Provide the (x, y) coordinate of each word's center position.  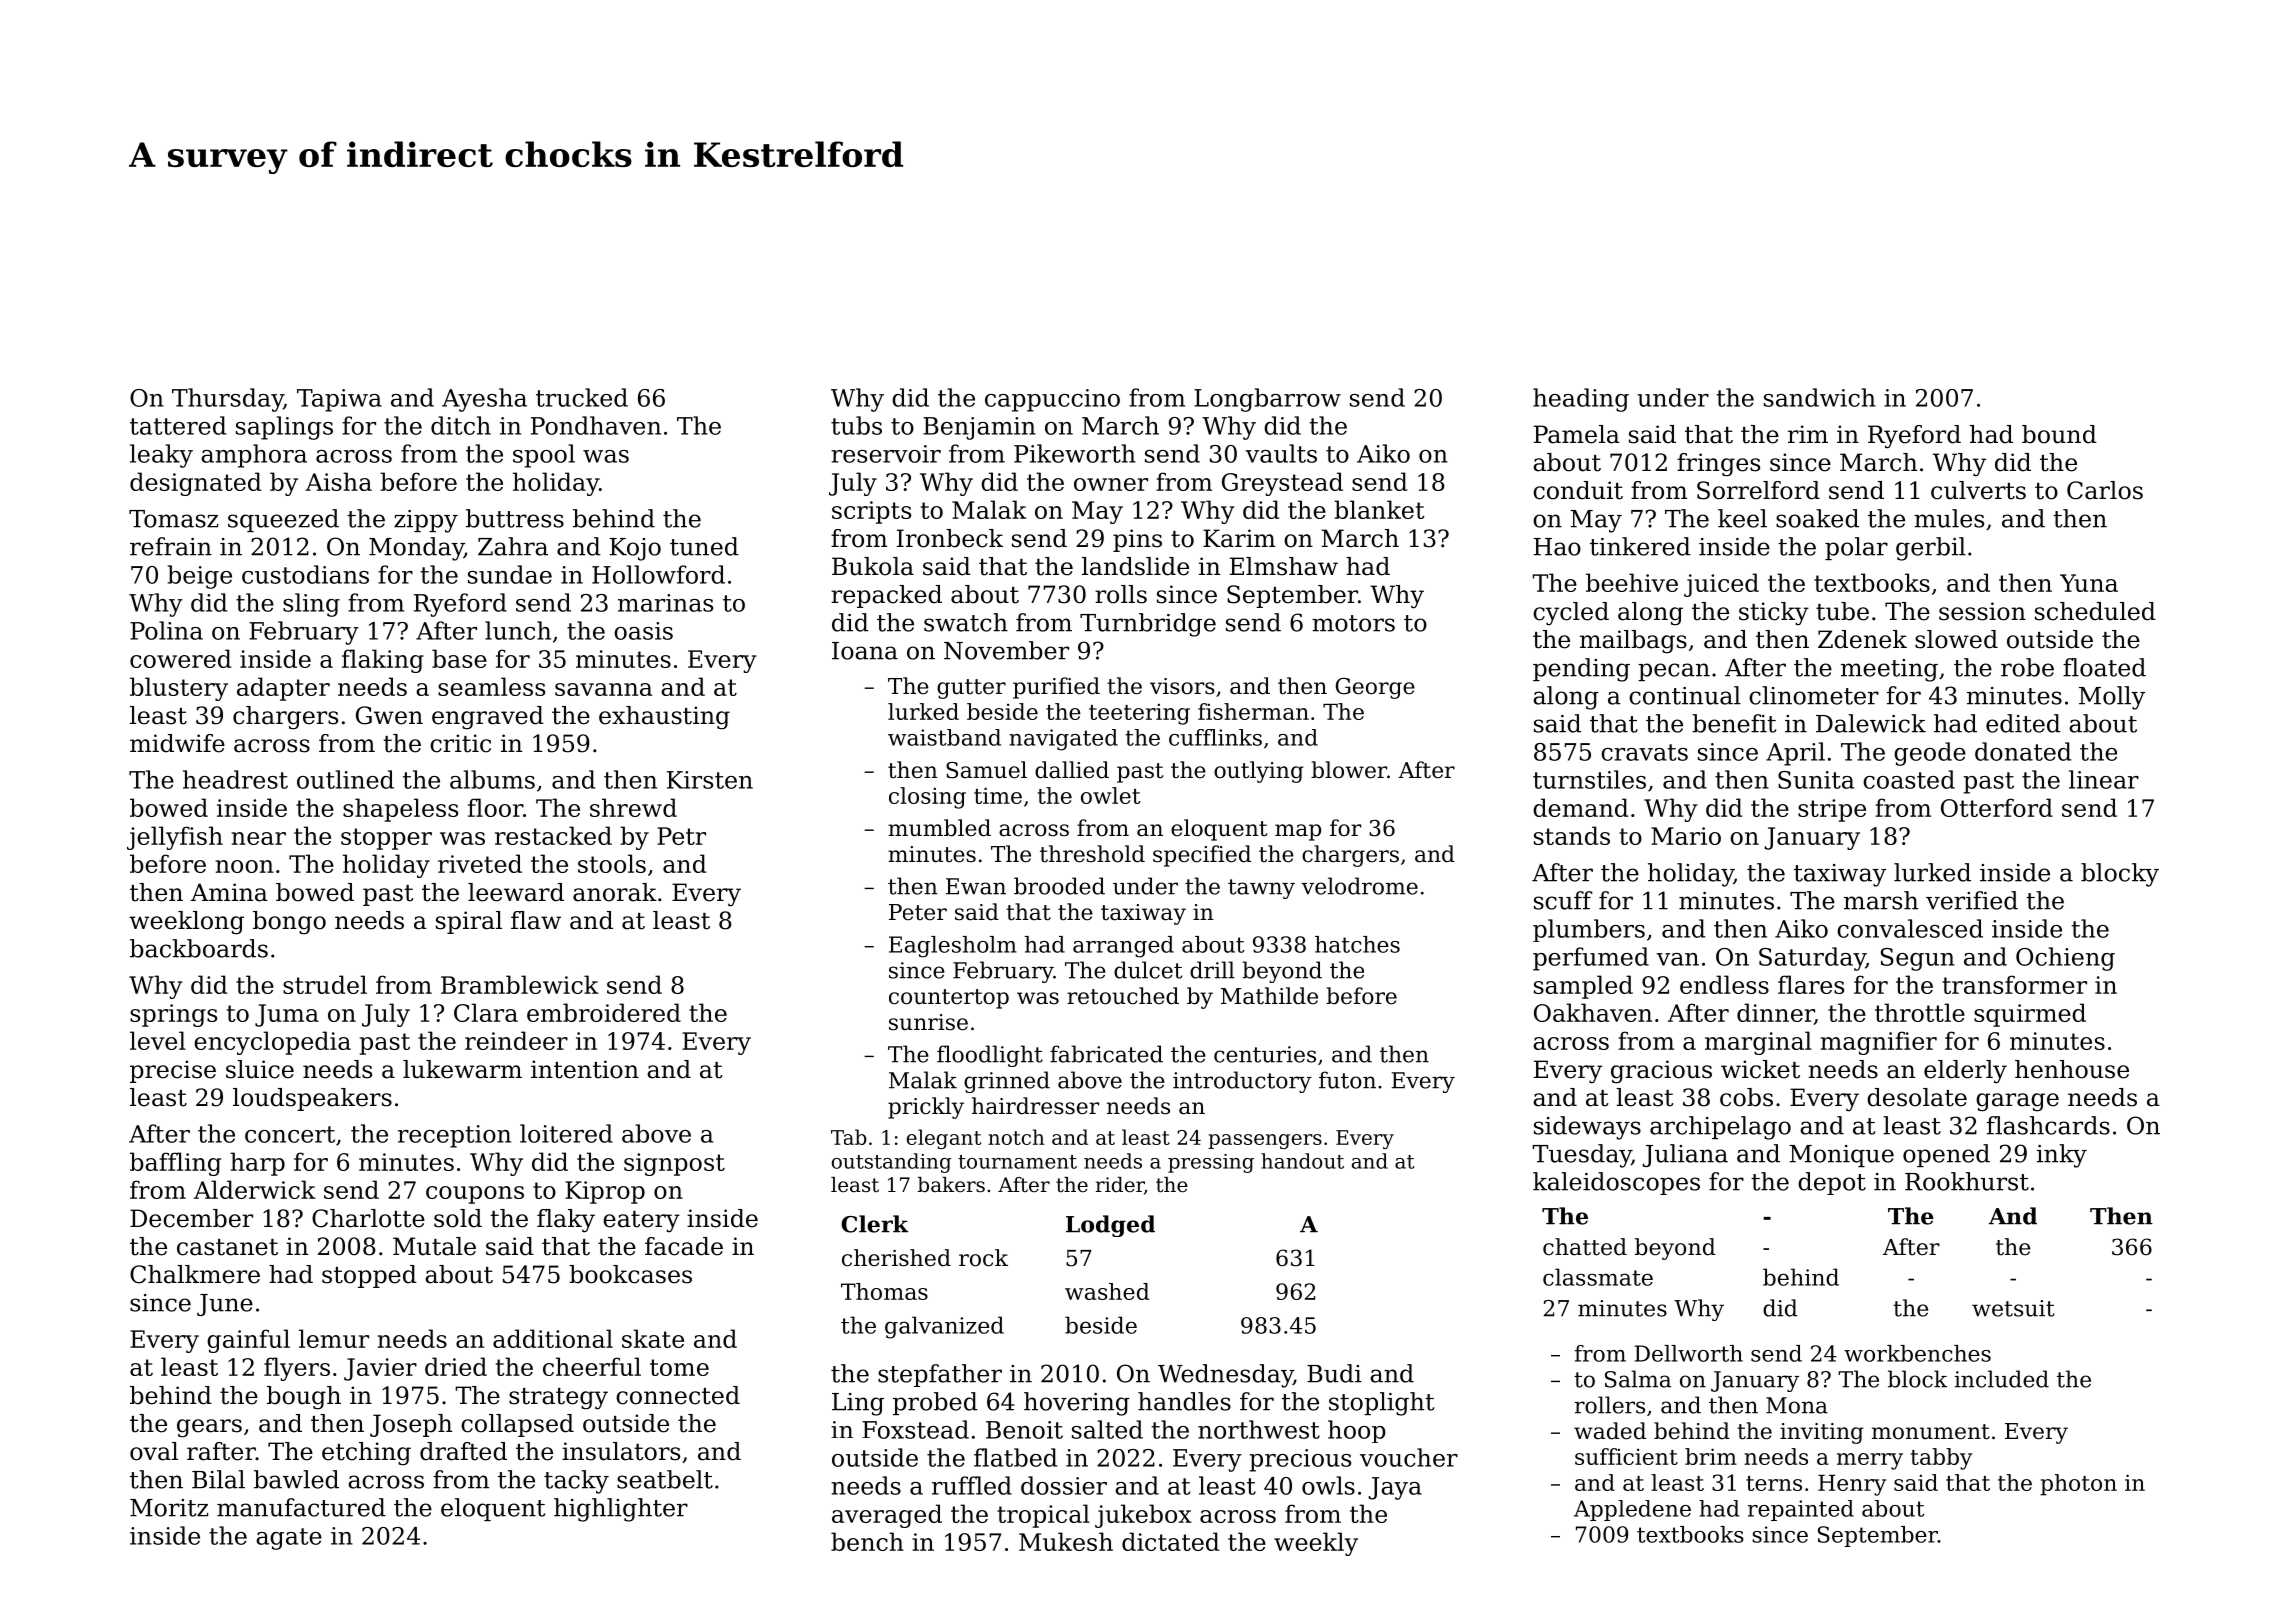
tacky (576, 1482)
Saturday (1812, 959)
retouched (1123, 996)
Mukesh (1066, 1541)
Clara (486, 1012)
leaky (161, 456)
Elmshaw (1284, 566)
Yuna (2089, 583)
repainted (1801, 1510)
